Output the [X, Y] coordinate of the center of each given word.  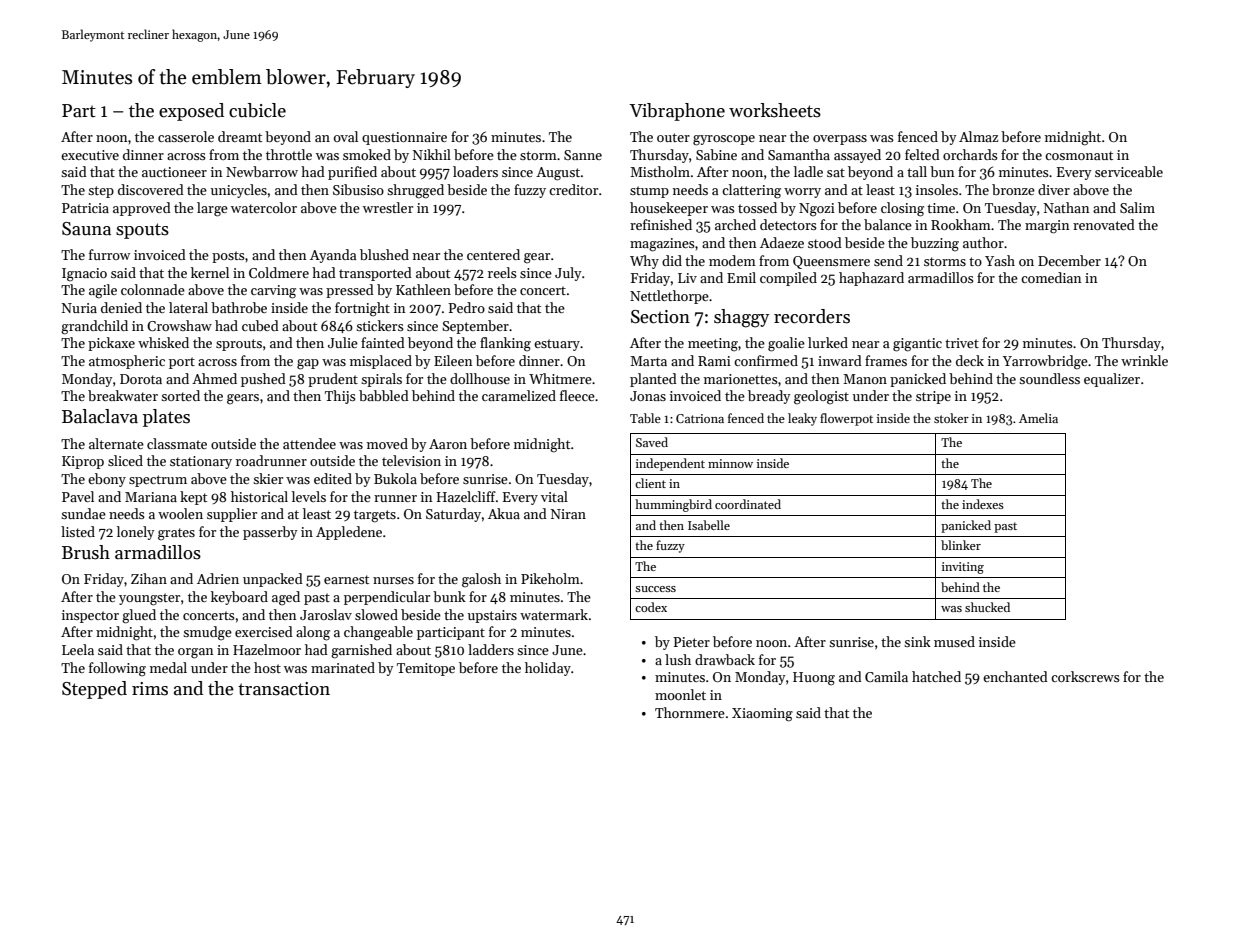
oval [346, 136]
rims [150, 689]
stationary [201, 462]
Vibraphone [677, 112]
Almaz [978, 136]
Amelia [1038, 418]
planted [653, 380]
